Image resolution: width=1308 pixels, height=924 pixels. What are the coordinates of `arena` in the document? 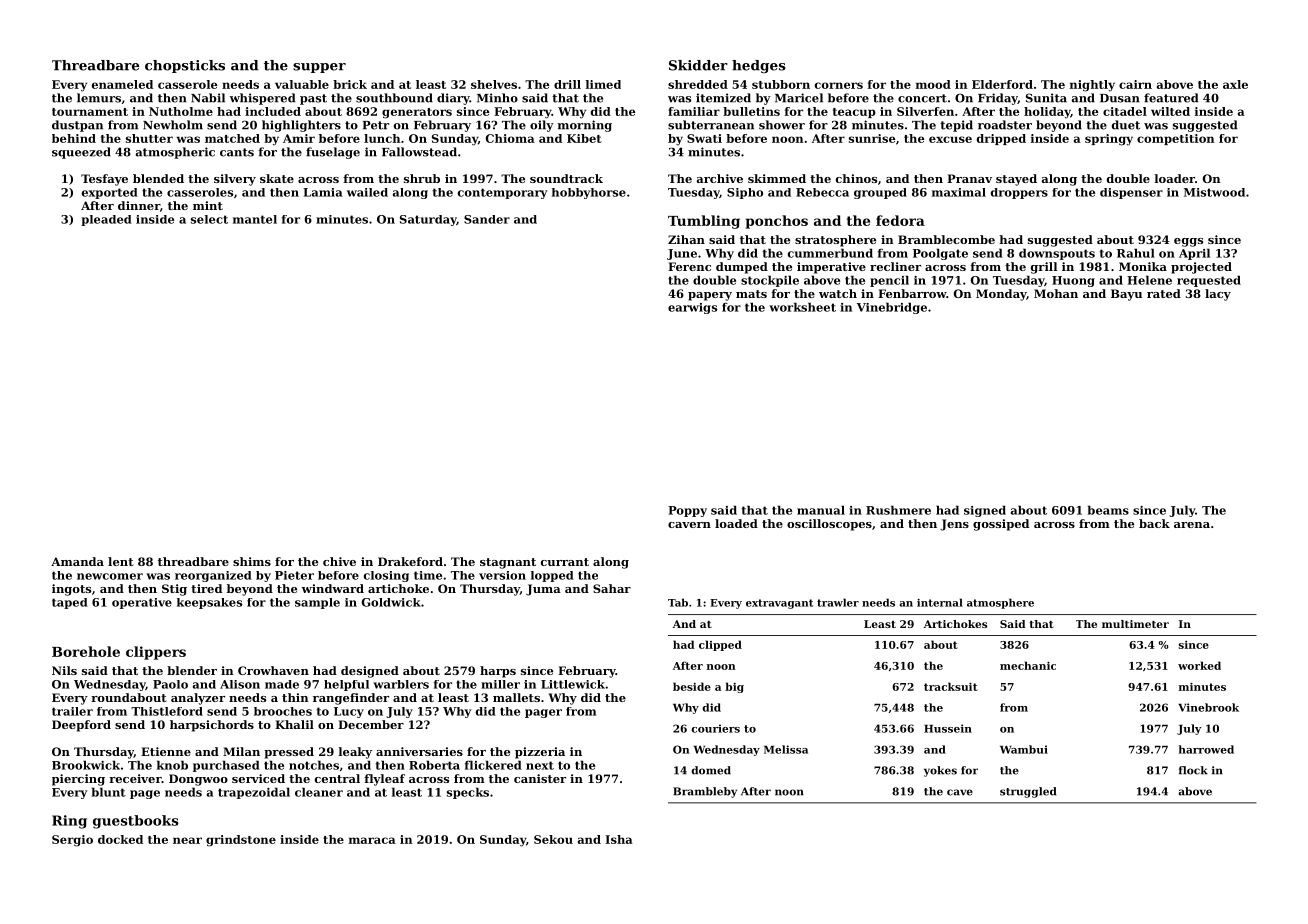 It's located at (1192, 525).
